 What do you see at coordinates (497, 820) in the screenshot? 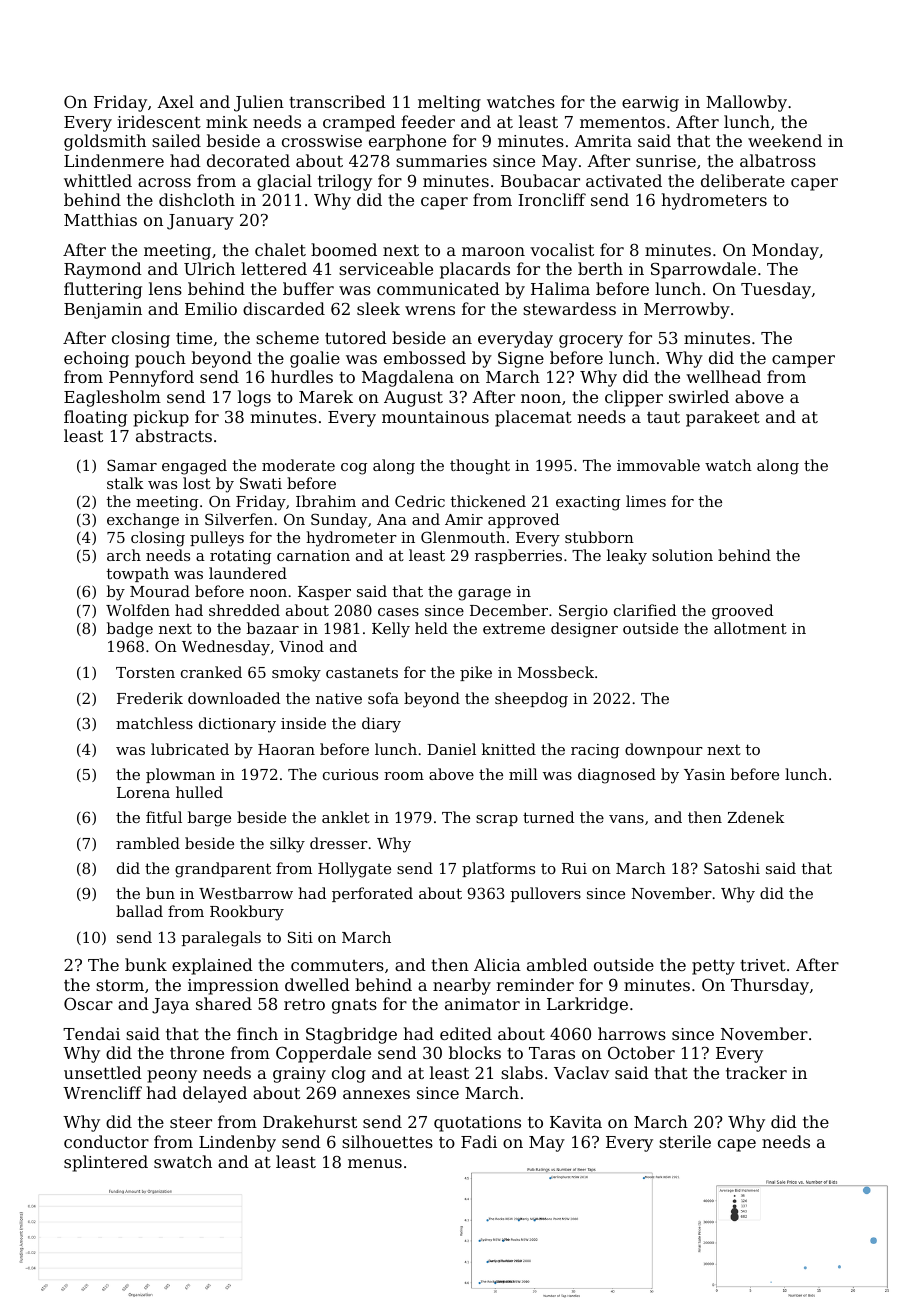
I see `scrap` at bounding box center [497, 820].
